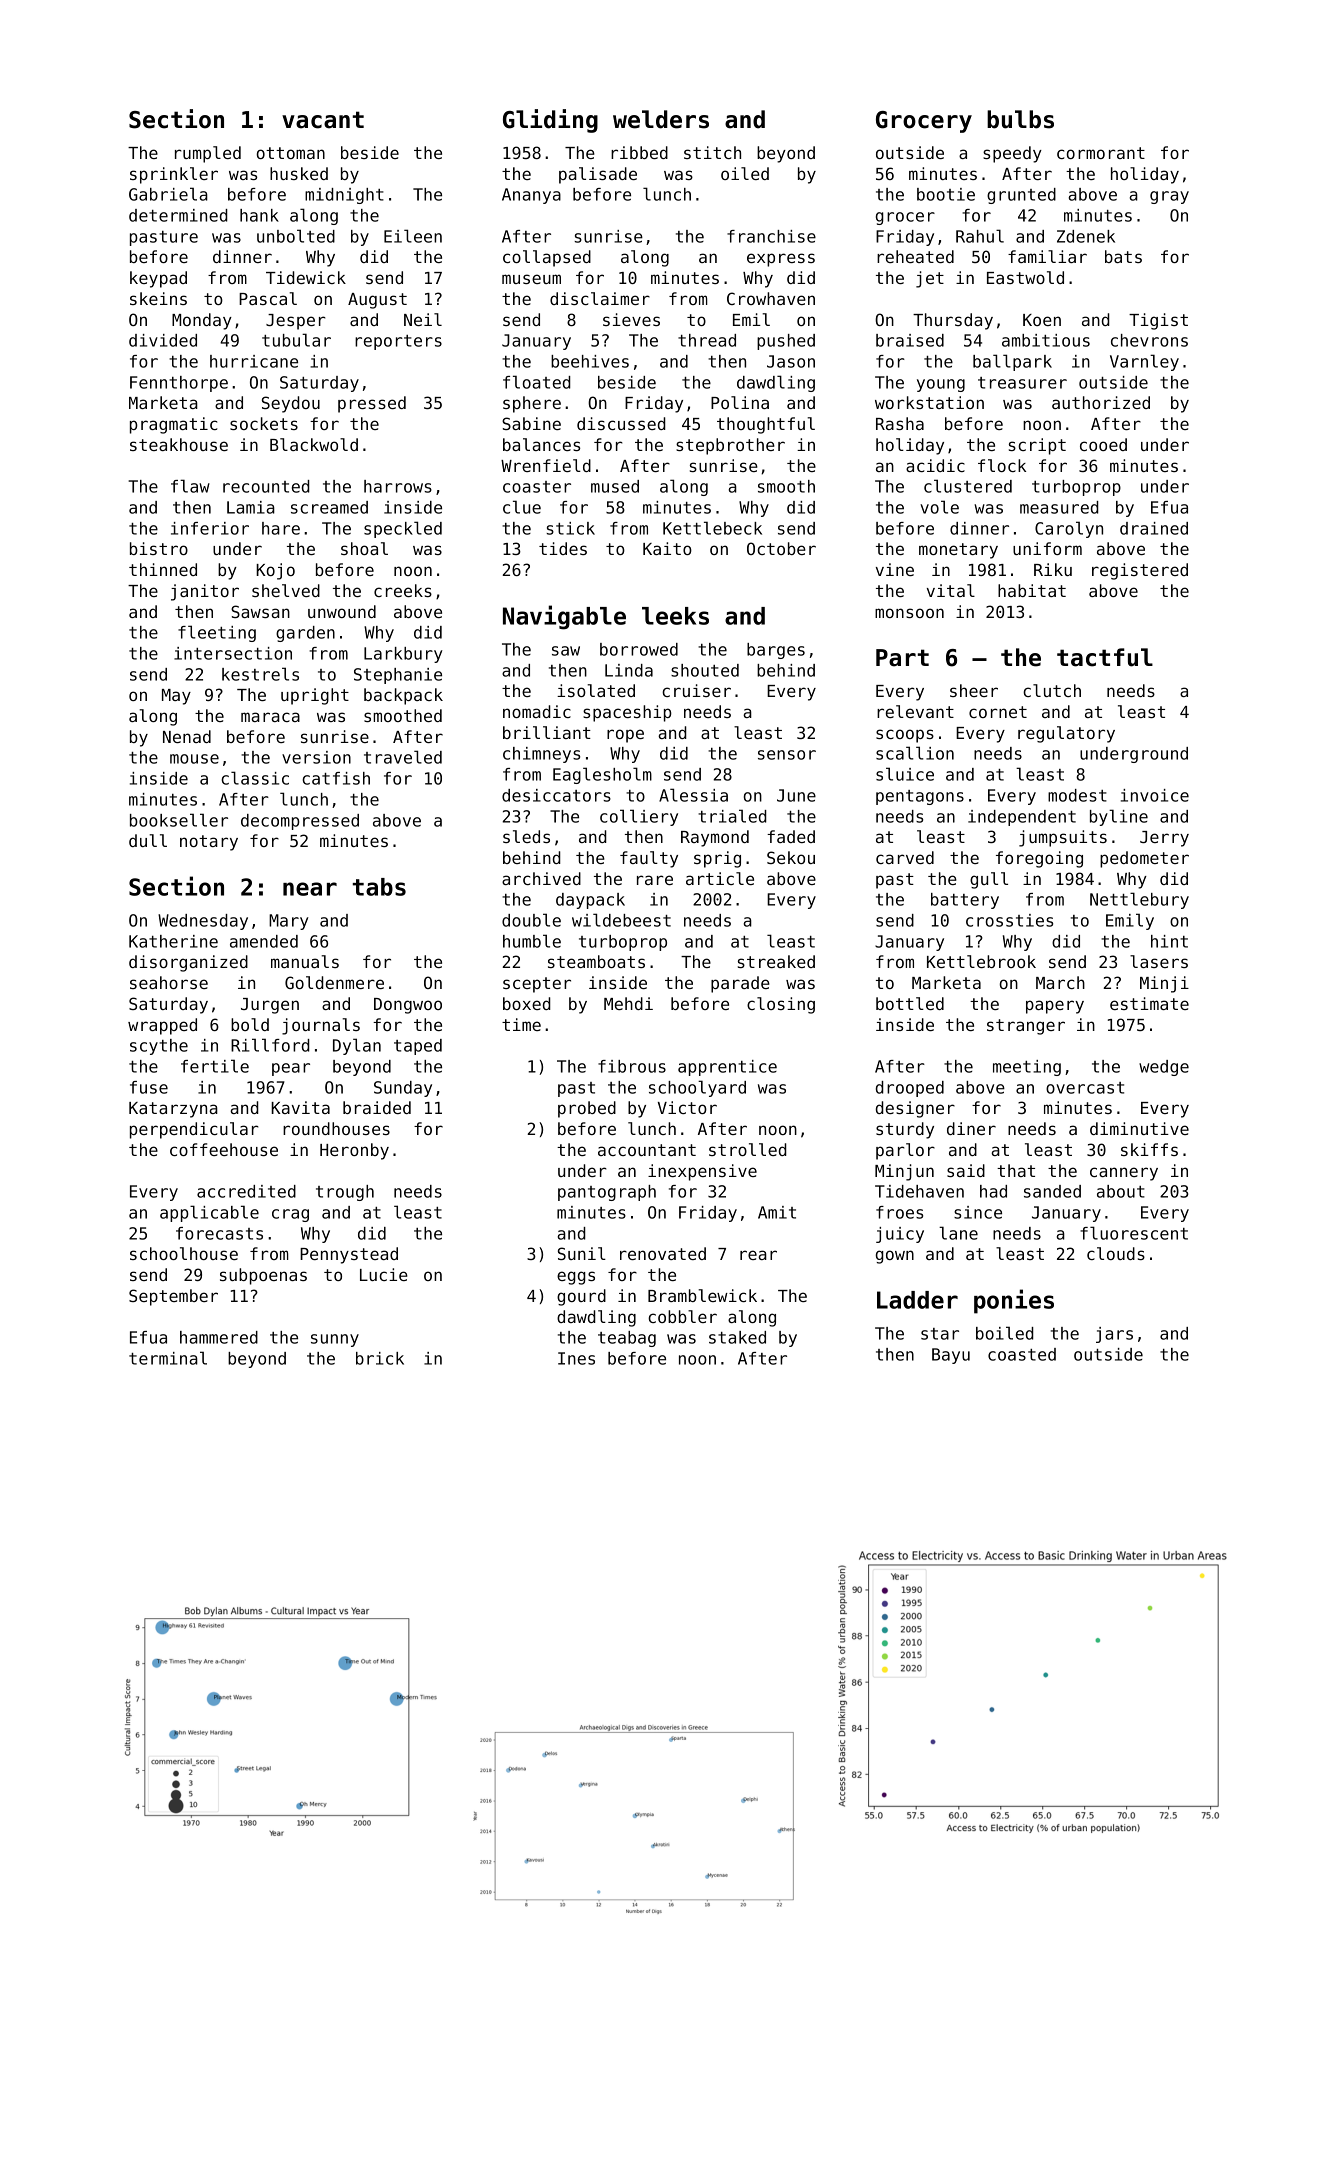 This image has width=1318, height=2170. I want to click on leeks, so click(675, 616).
